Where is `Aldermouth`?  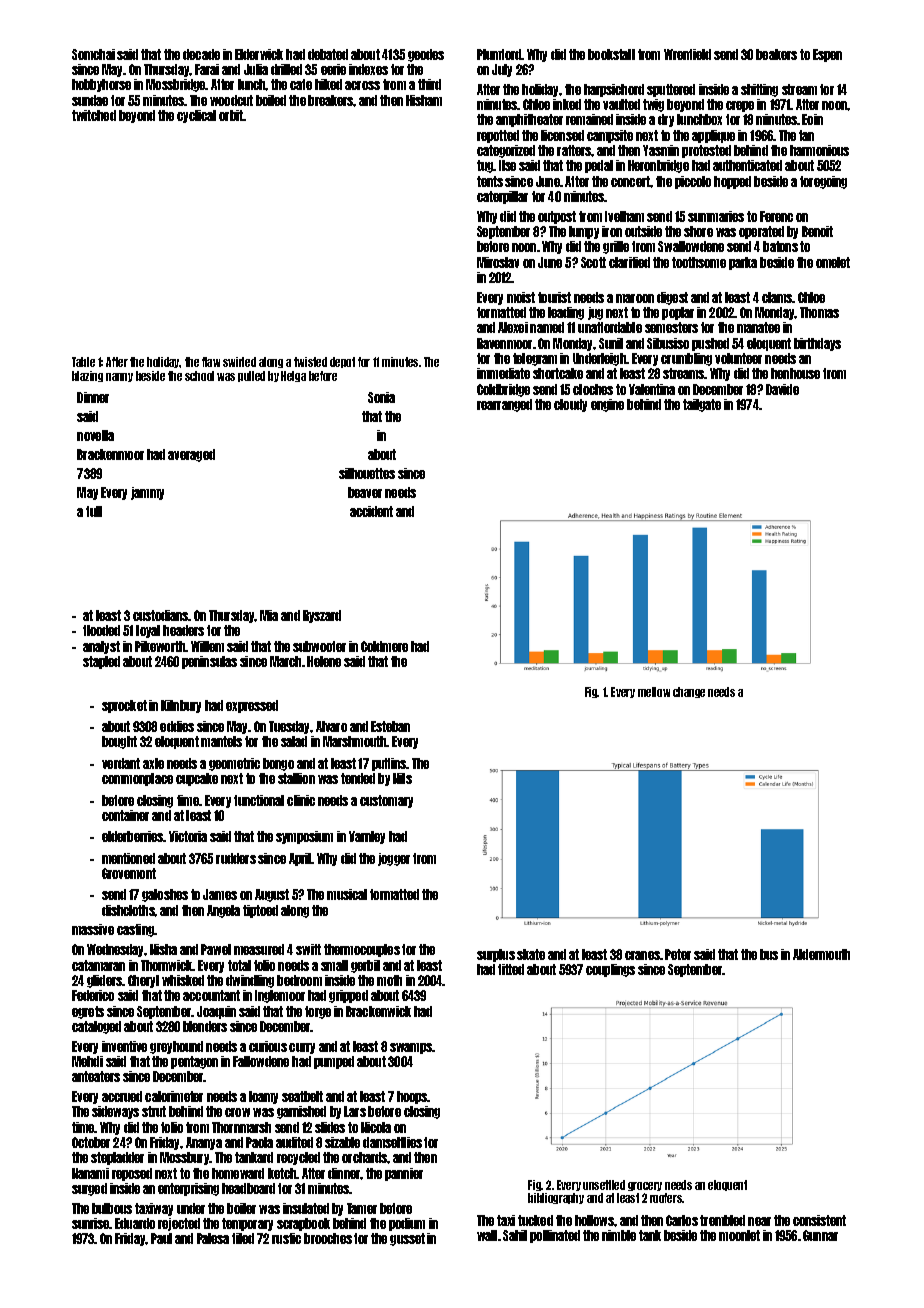
Aldermouth is located at coordinates (821, 954).
